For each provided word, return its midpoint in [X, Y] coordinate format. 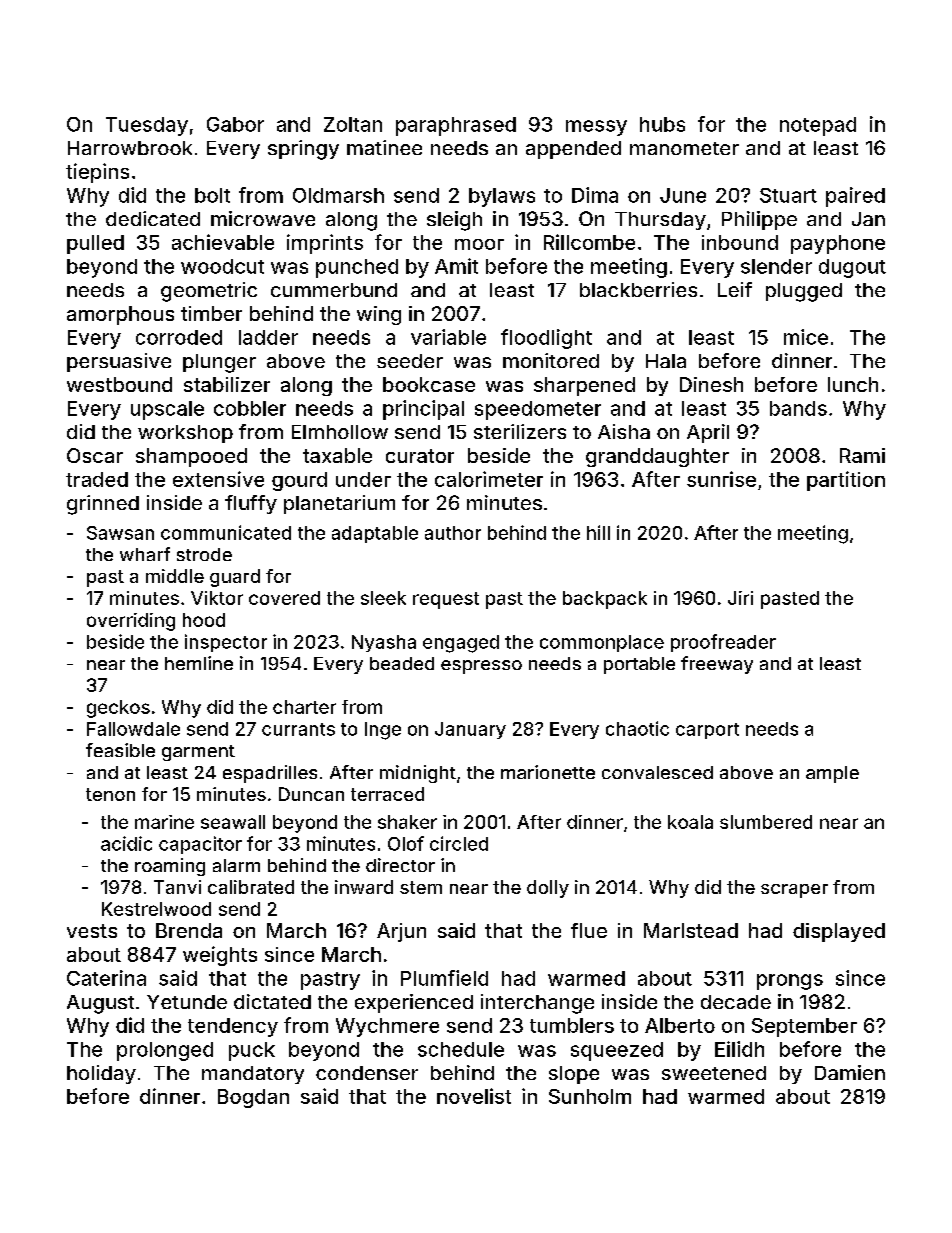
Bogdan [253, 1098]
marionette [548, 772]
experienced [414, 1003]
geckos [118, 709]
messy [596, 128]
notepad [818, 126]
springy [303, 150]
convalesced [657, 772]
